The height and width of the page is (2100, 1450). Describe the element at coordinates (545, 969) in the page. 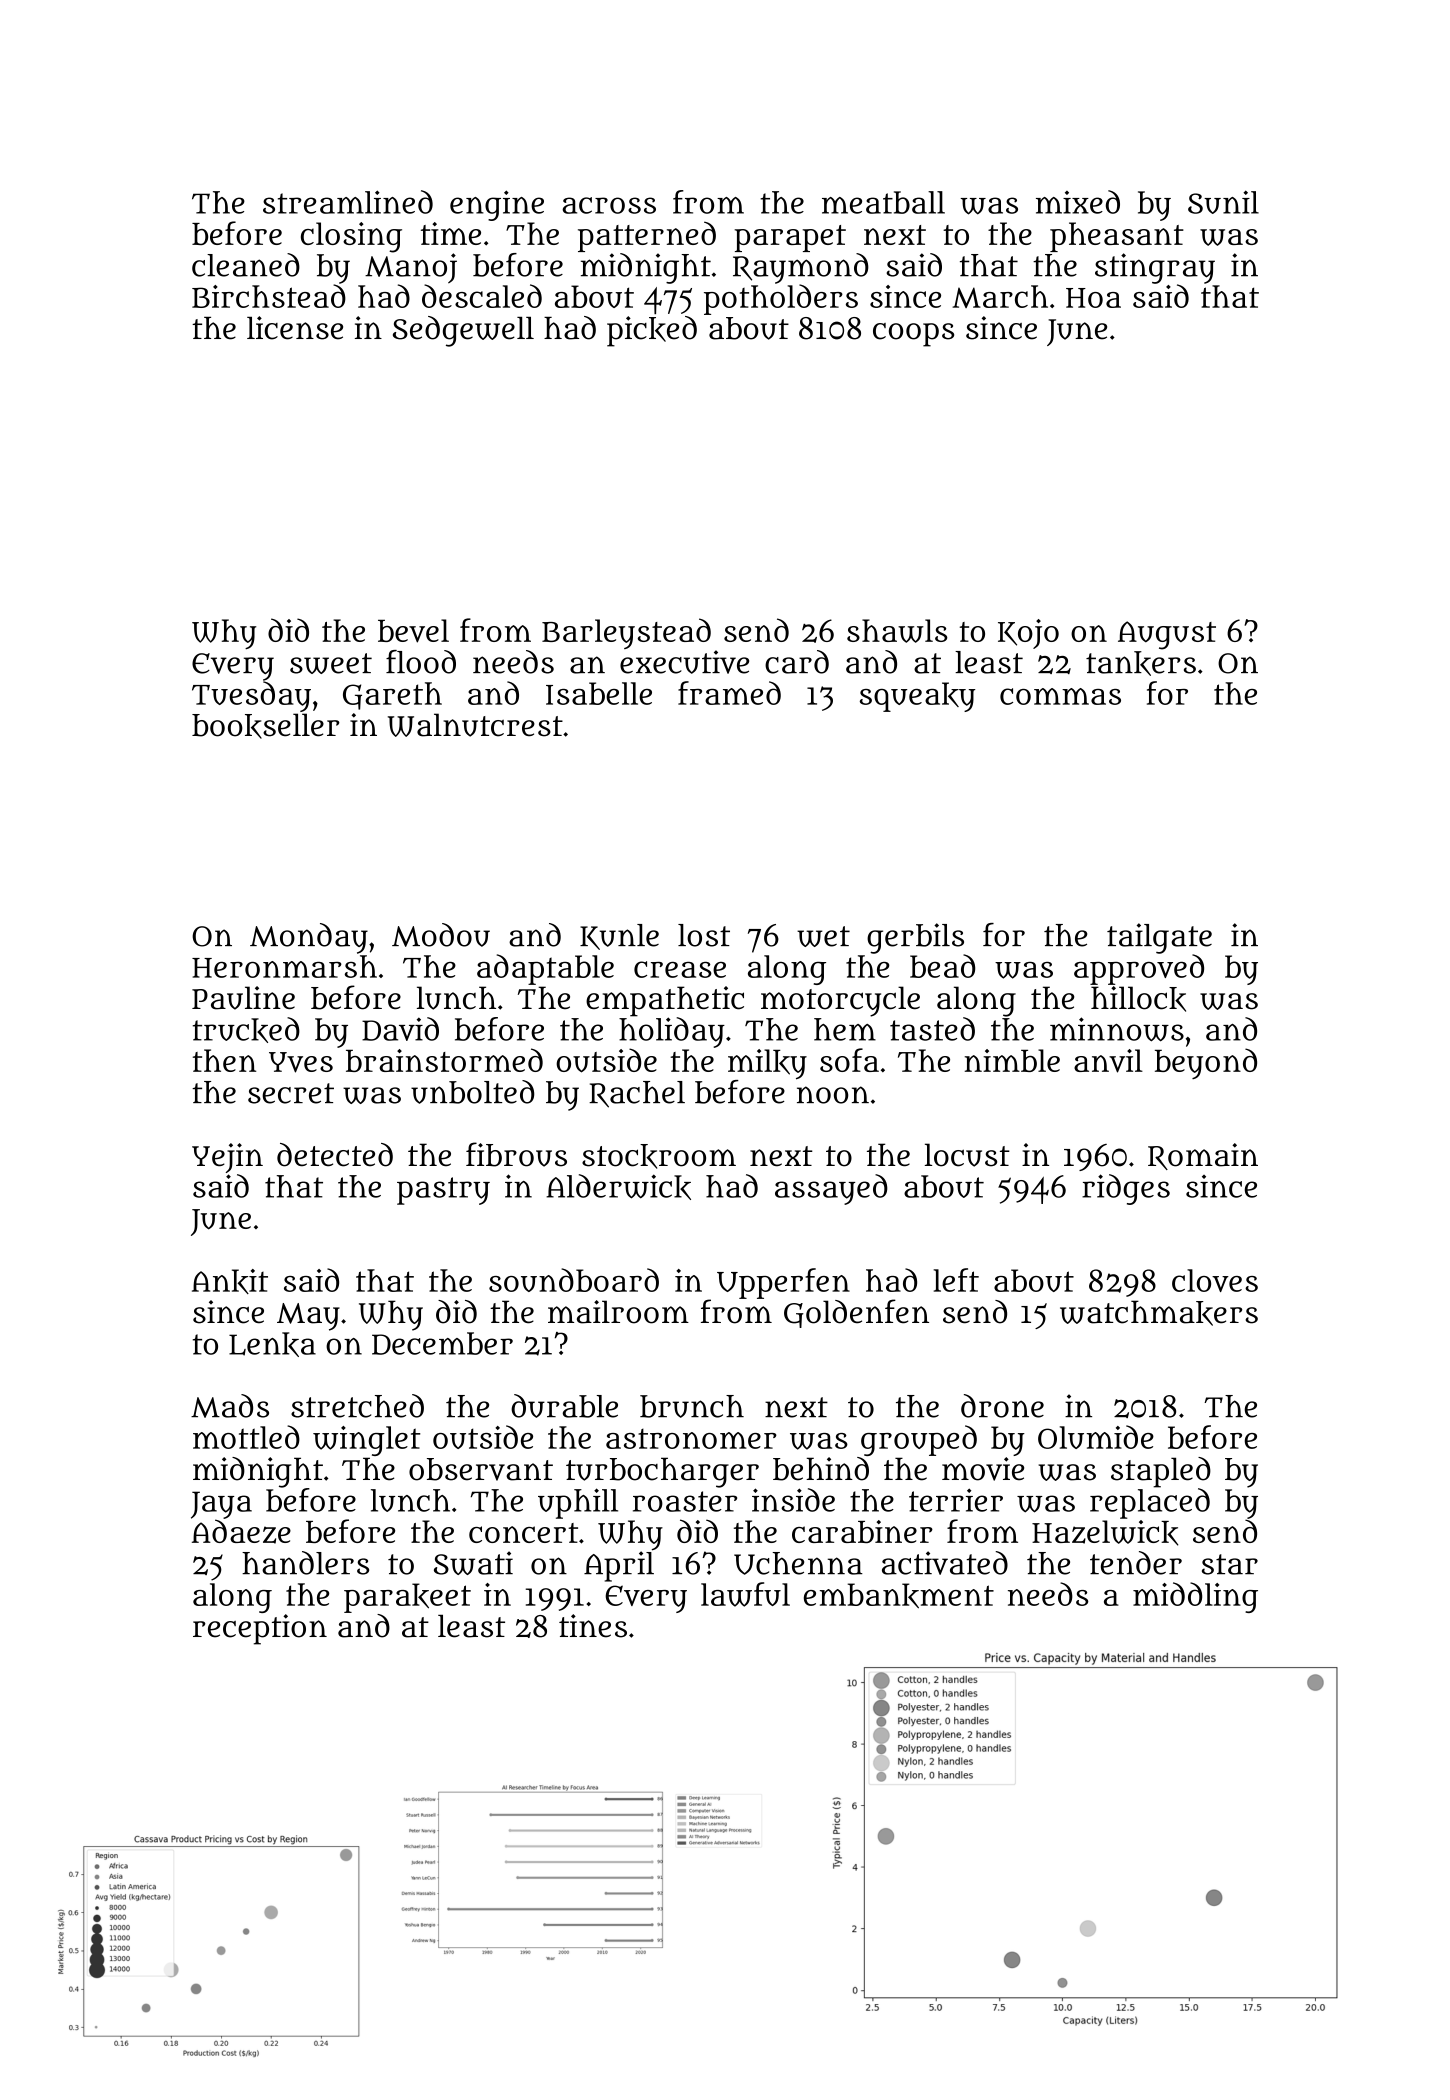

I see `adaptable` at that location.
